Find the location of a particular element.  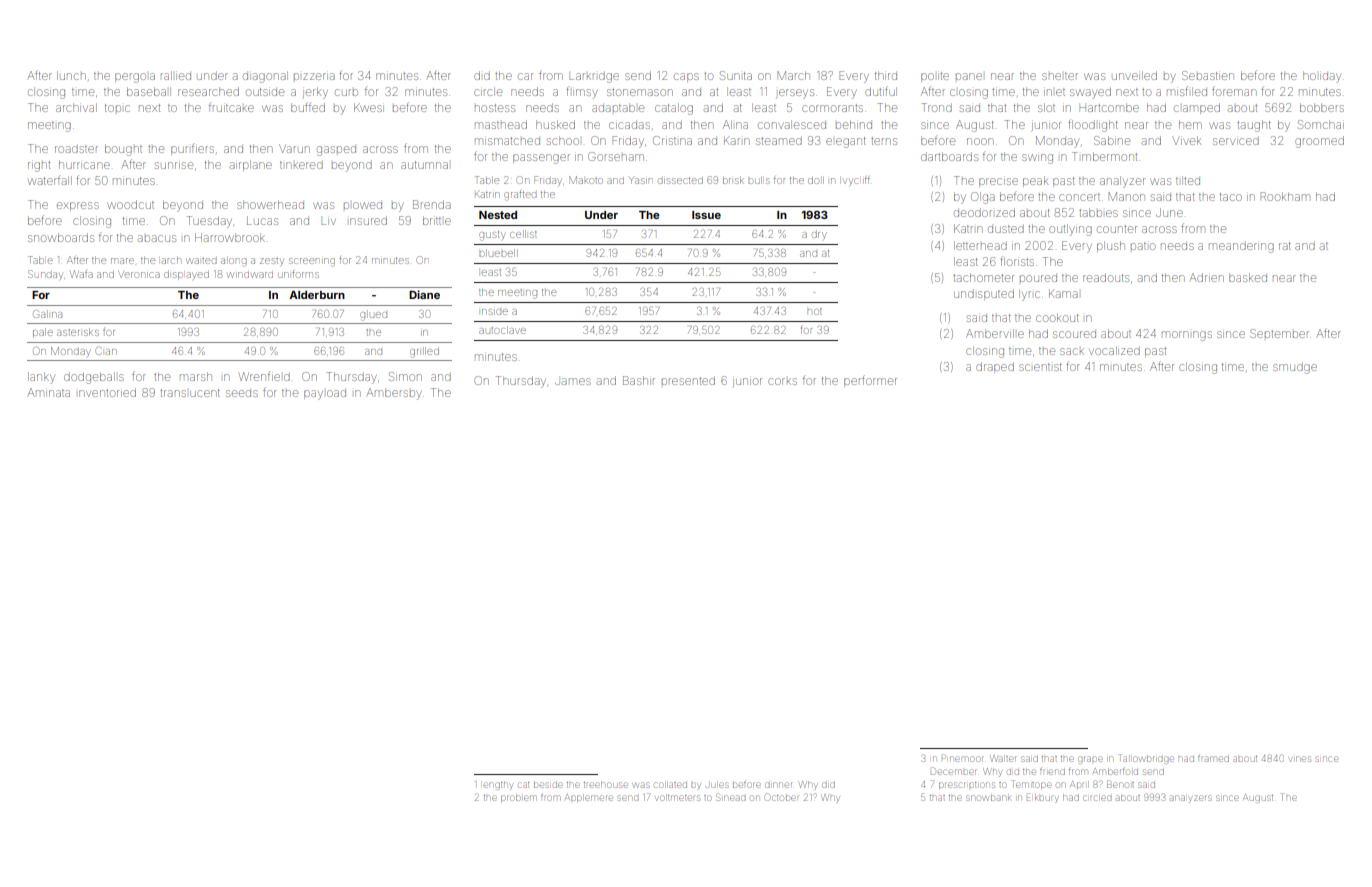

performer is located at coordinates (870, 381).
